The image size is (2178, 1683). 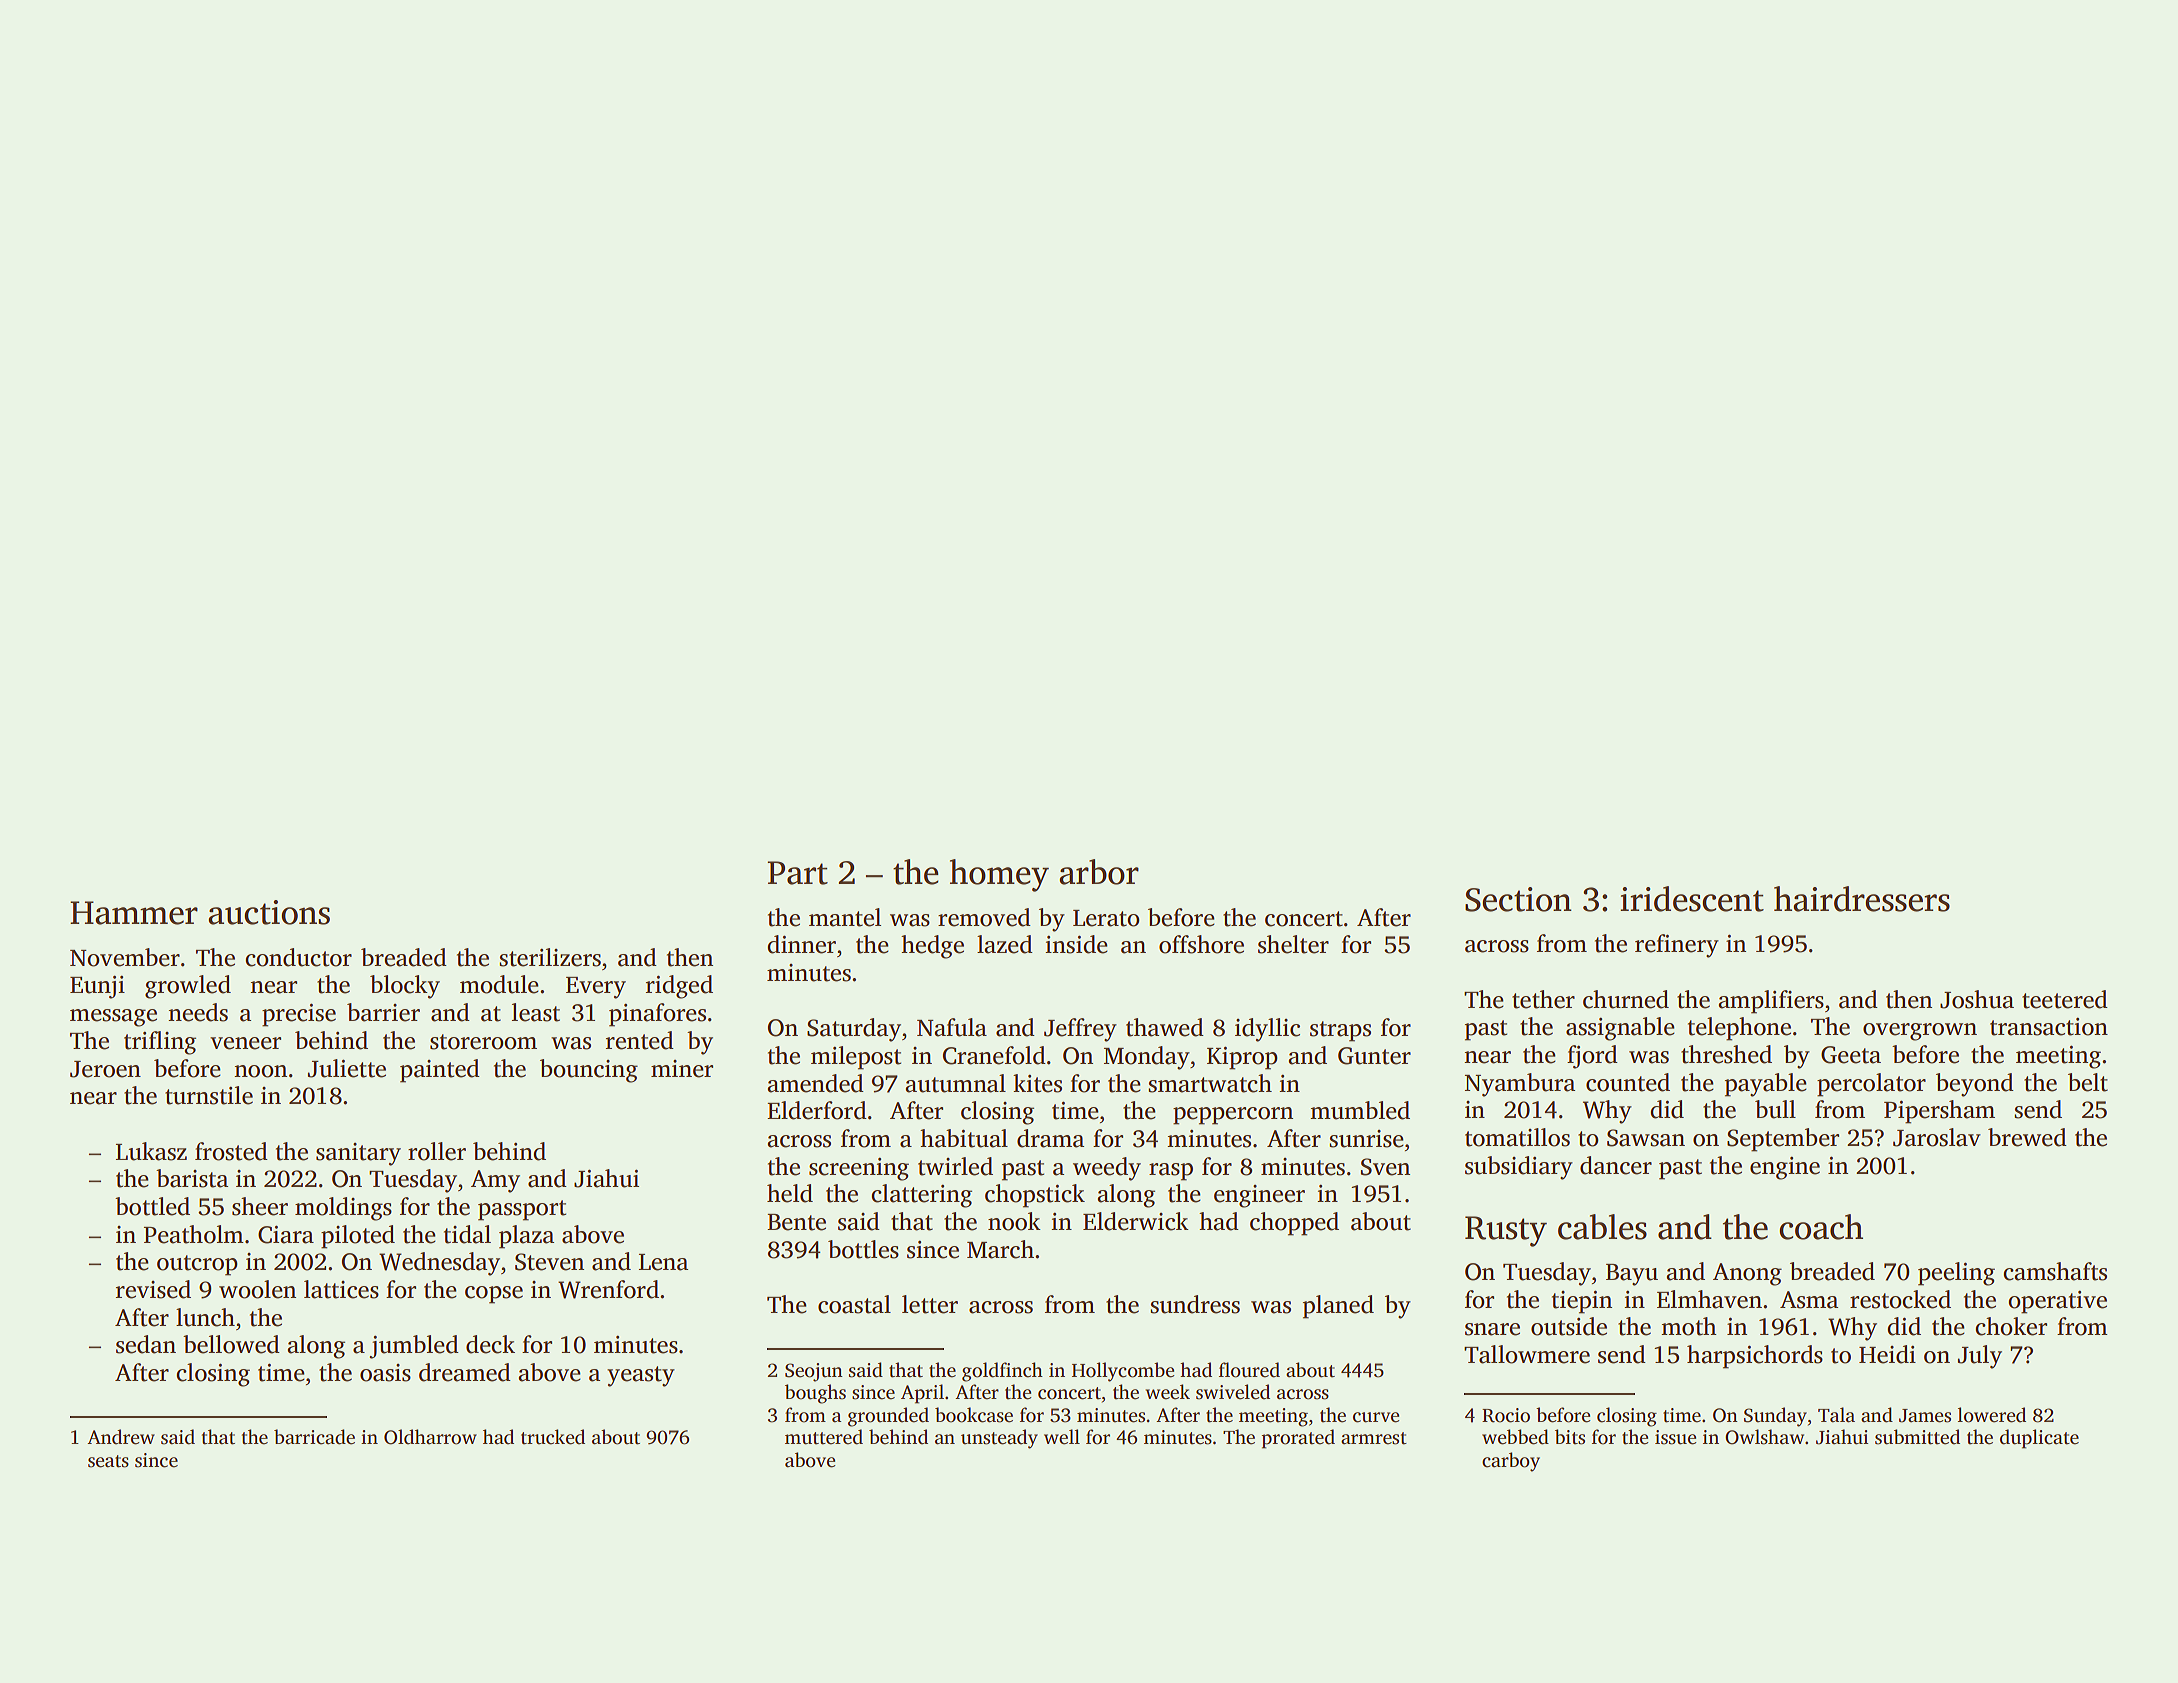 I want to click on Seojun, so click(x=814, y=1372).
